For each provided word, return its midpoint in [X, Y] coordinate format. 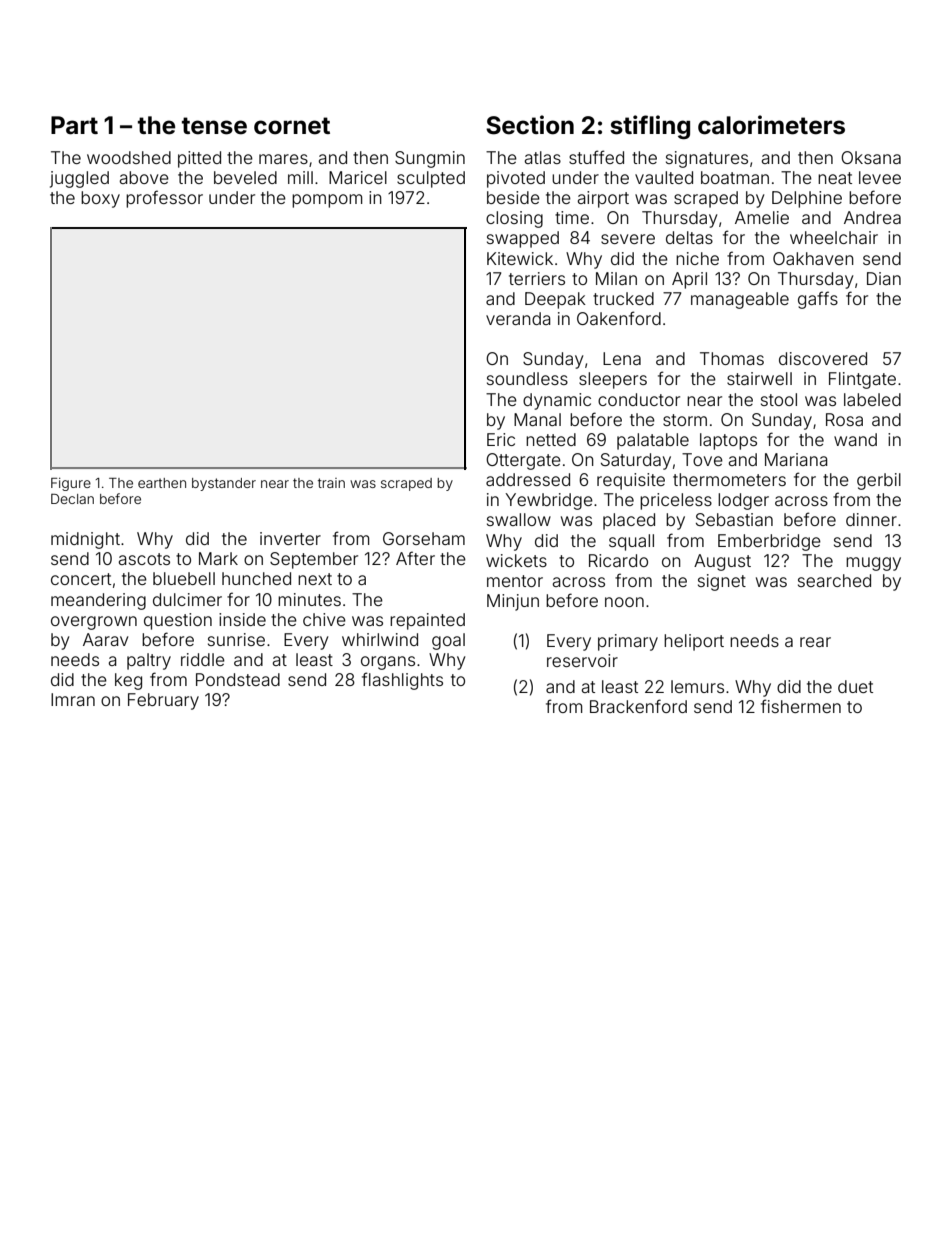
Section [530, 125]
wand [855, 439]
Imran [73, 699]
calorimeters [771, 125]
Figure [71, 484]
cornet [292, 126]
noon [624, 602]
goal [448, 641]
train [331, 483]
